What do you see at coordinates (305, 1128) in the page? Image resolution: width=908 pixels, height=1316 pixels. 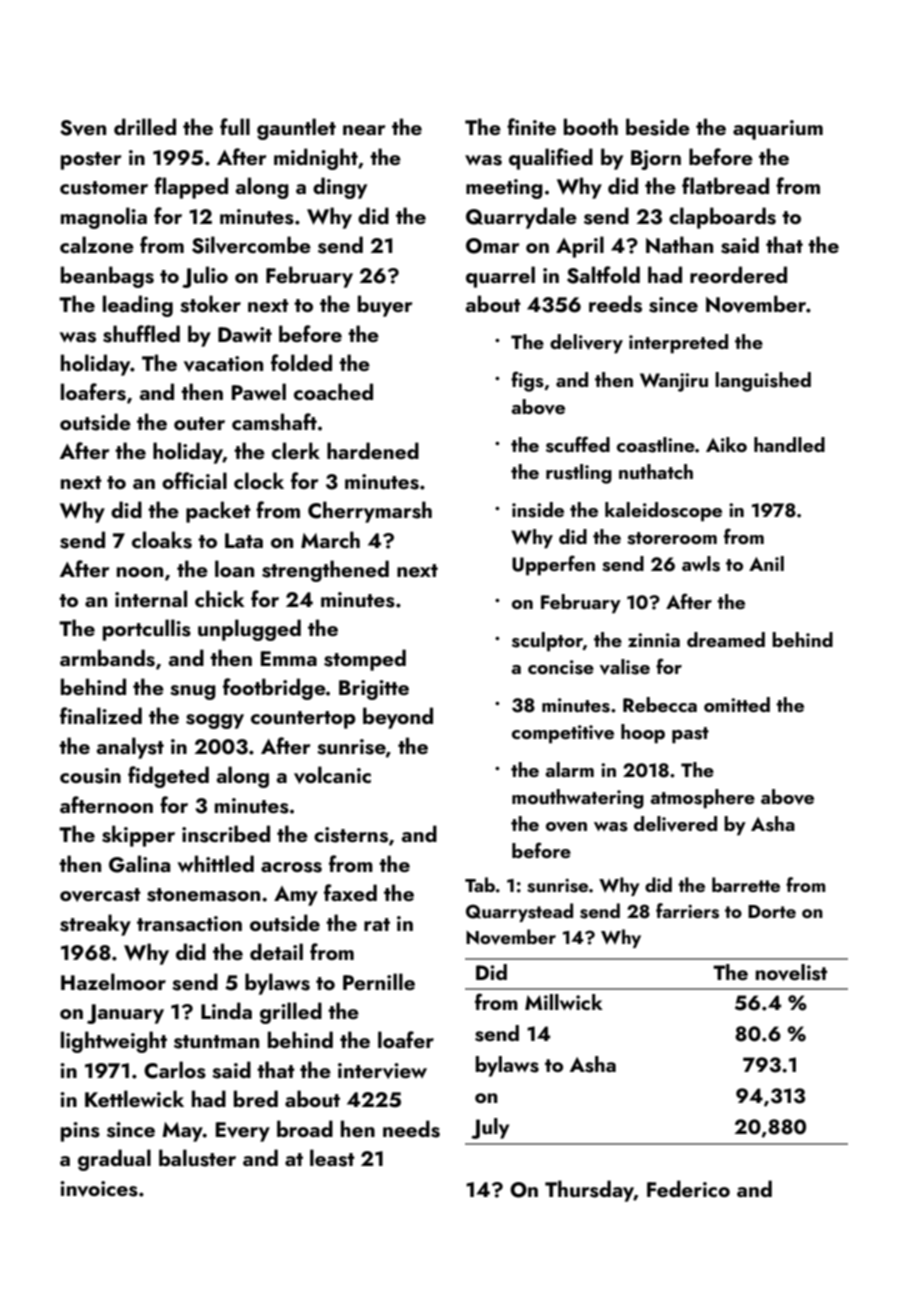 I see `broad` at bounding box center [305, 1128].
